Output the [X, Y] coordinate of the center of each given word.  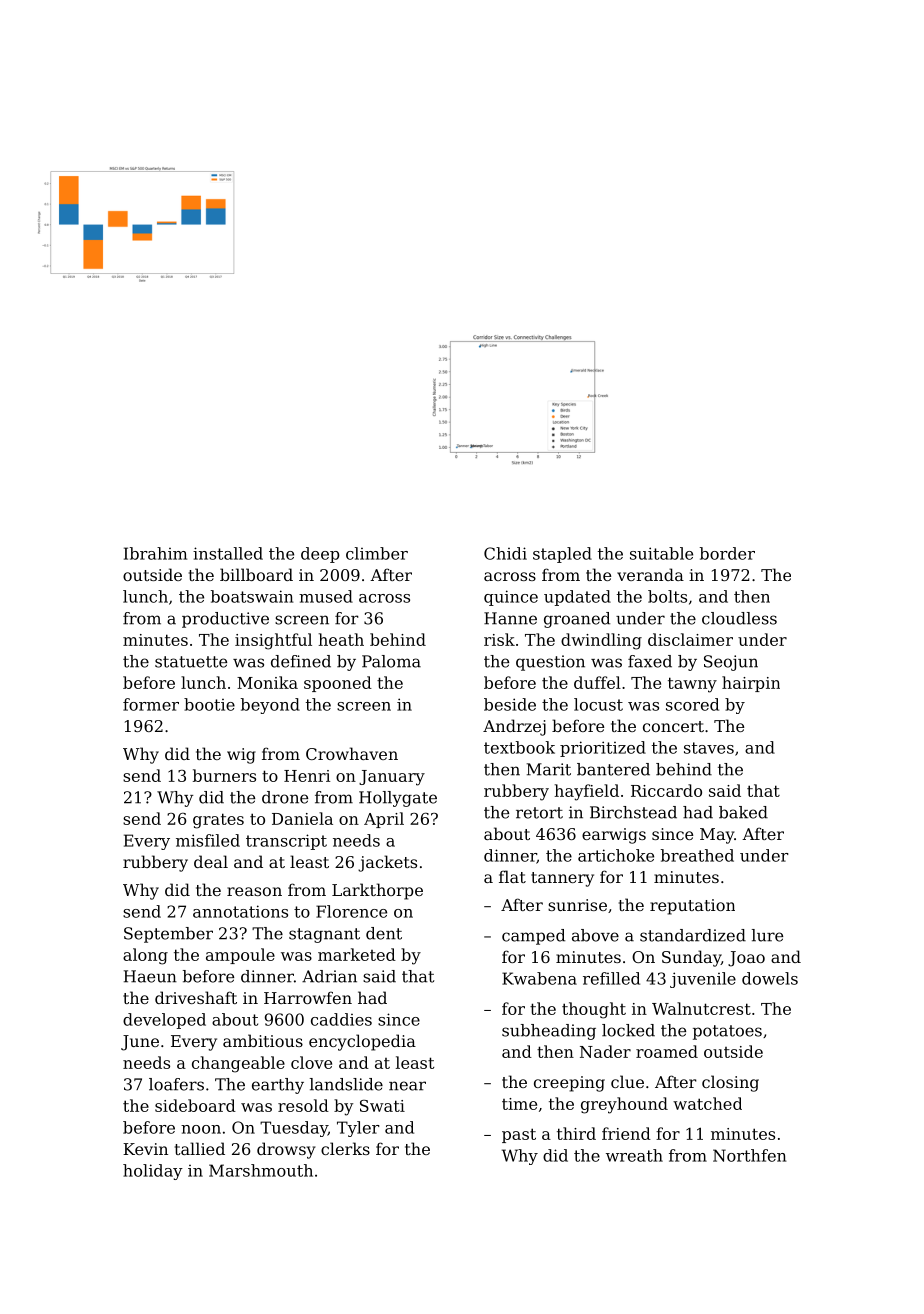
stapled [562, 555]
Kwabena [539, 978]
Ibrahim [155, 553]
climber [377, 553]
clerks [345, 1148]
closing [730, 1083]
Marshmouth [261, 1170]
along [145, 956]
